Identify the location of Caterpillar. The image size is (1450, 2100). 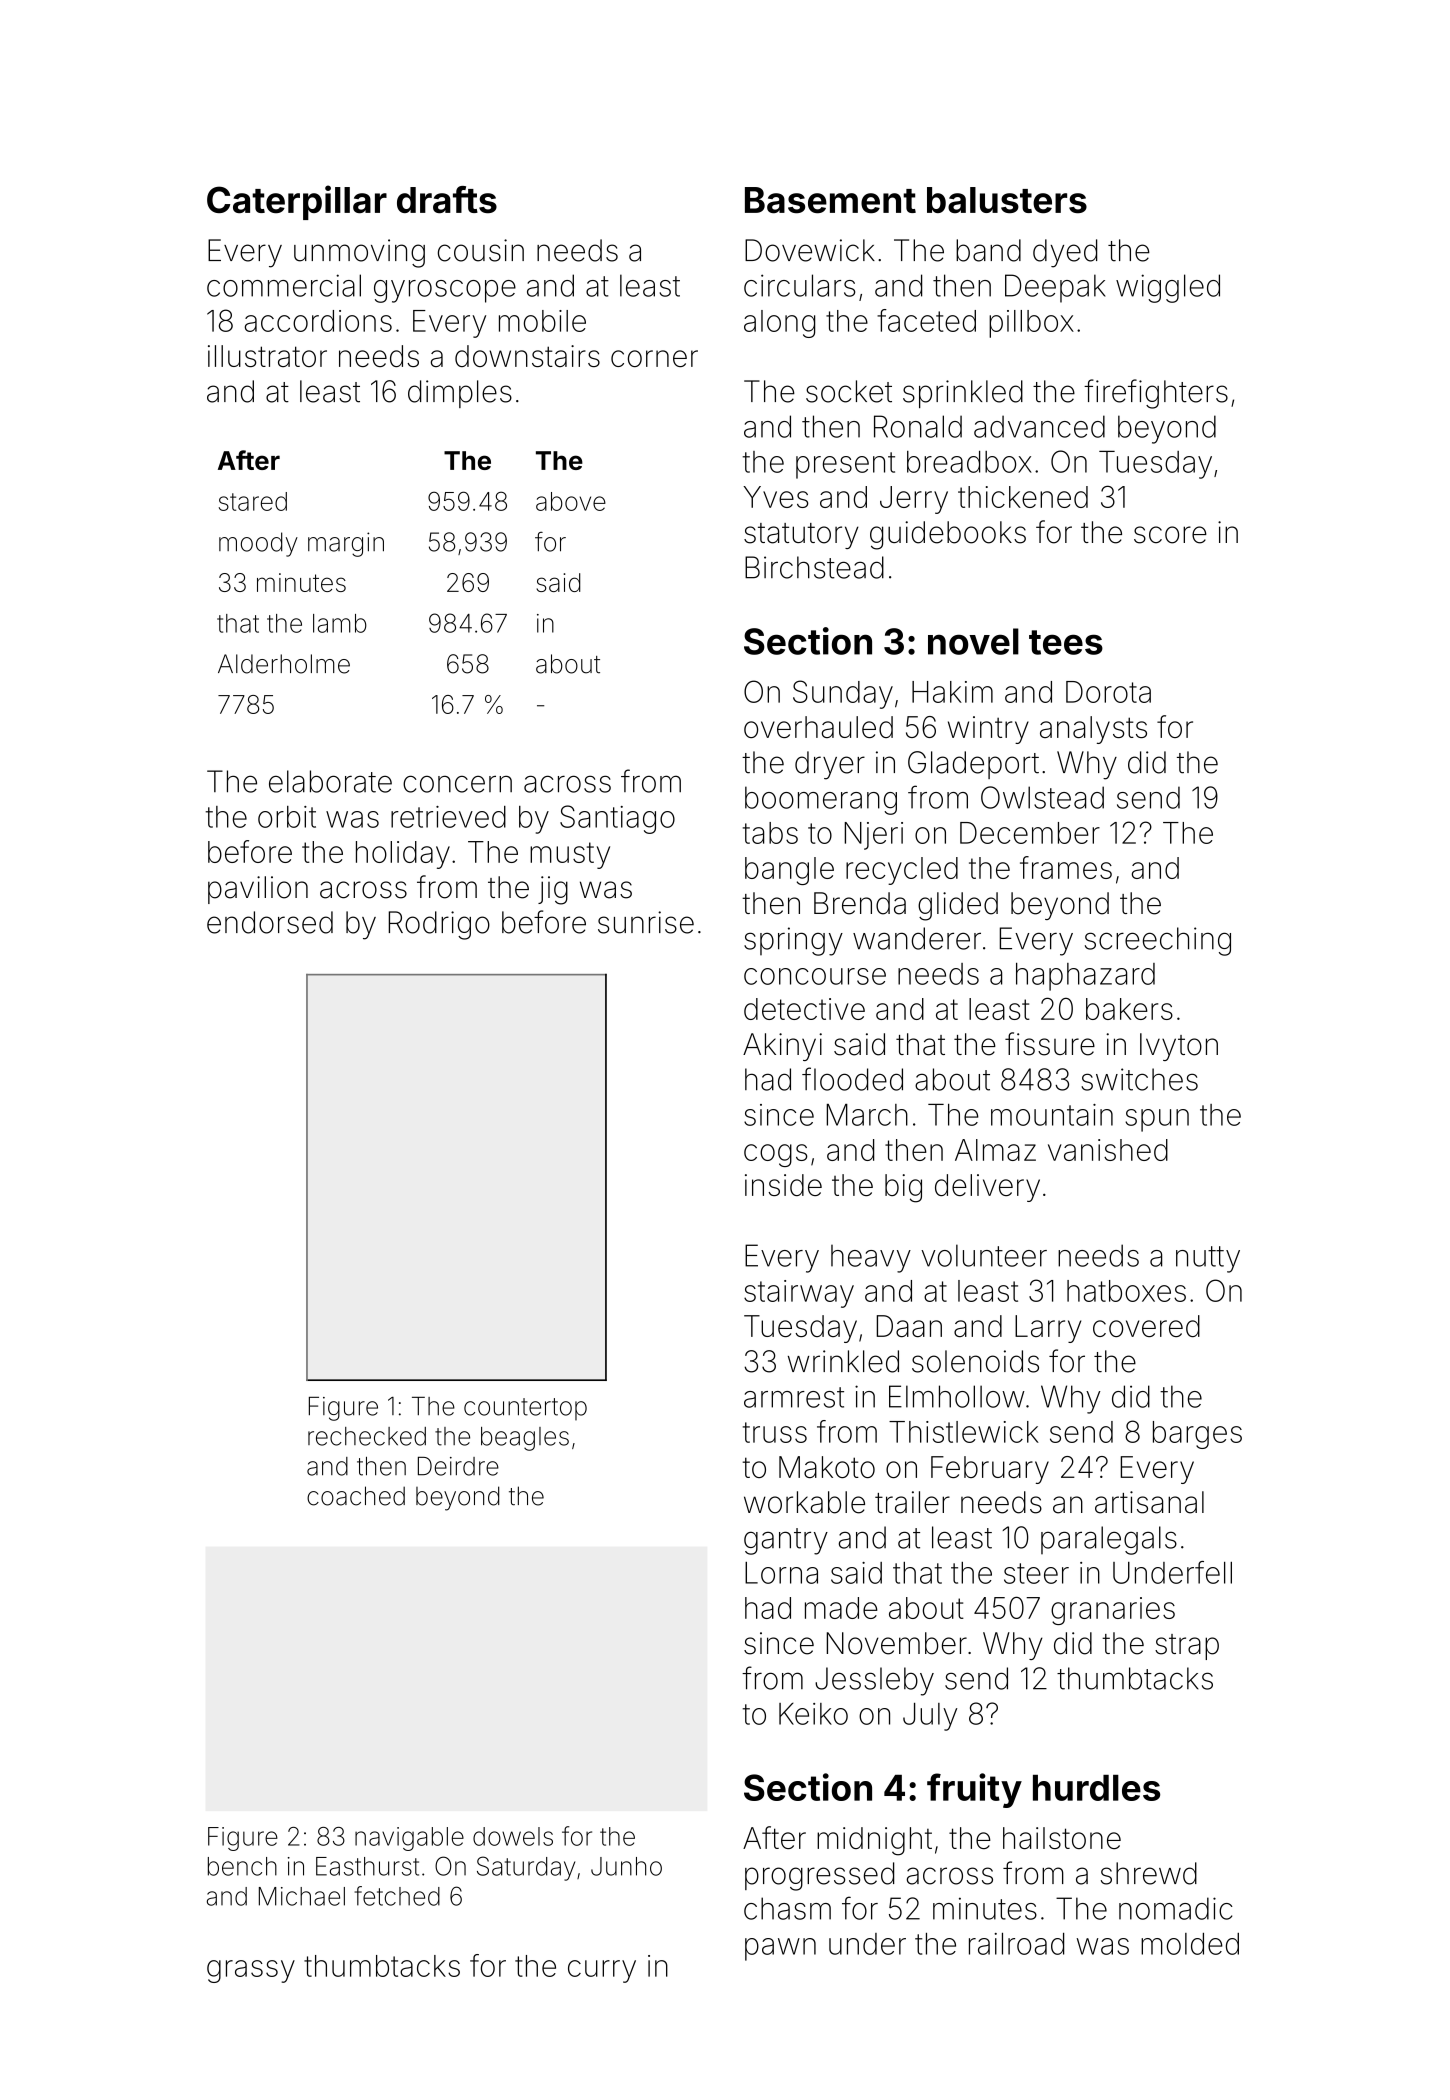
(297, 202).
